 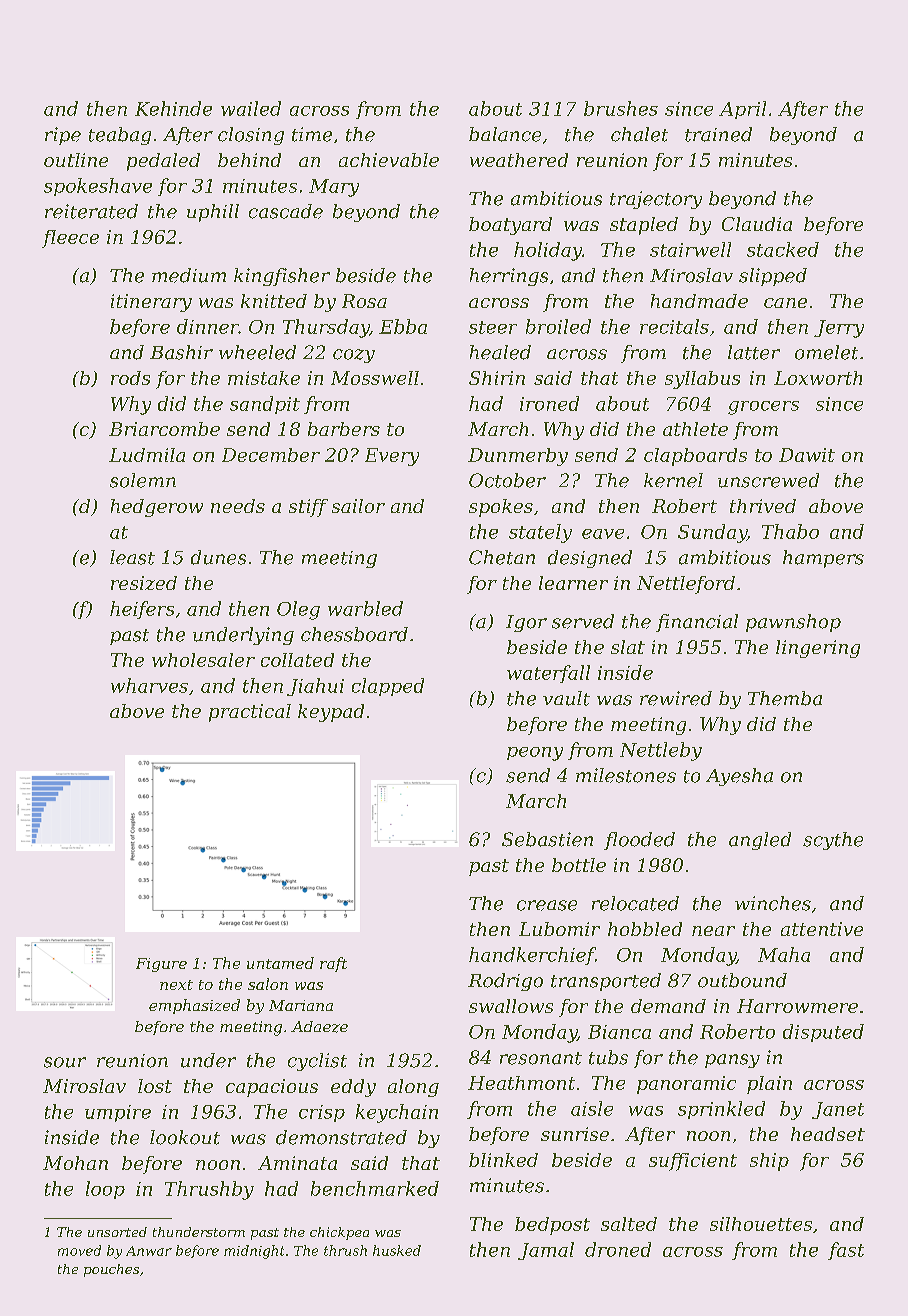 I want to click on practical, so click(x=250, y=713).
